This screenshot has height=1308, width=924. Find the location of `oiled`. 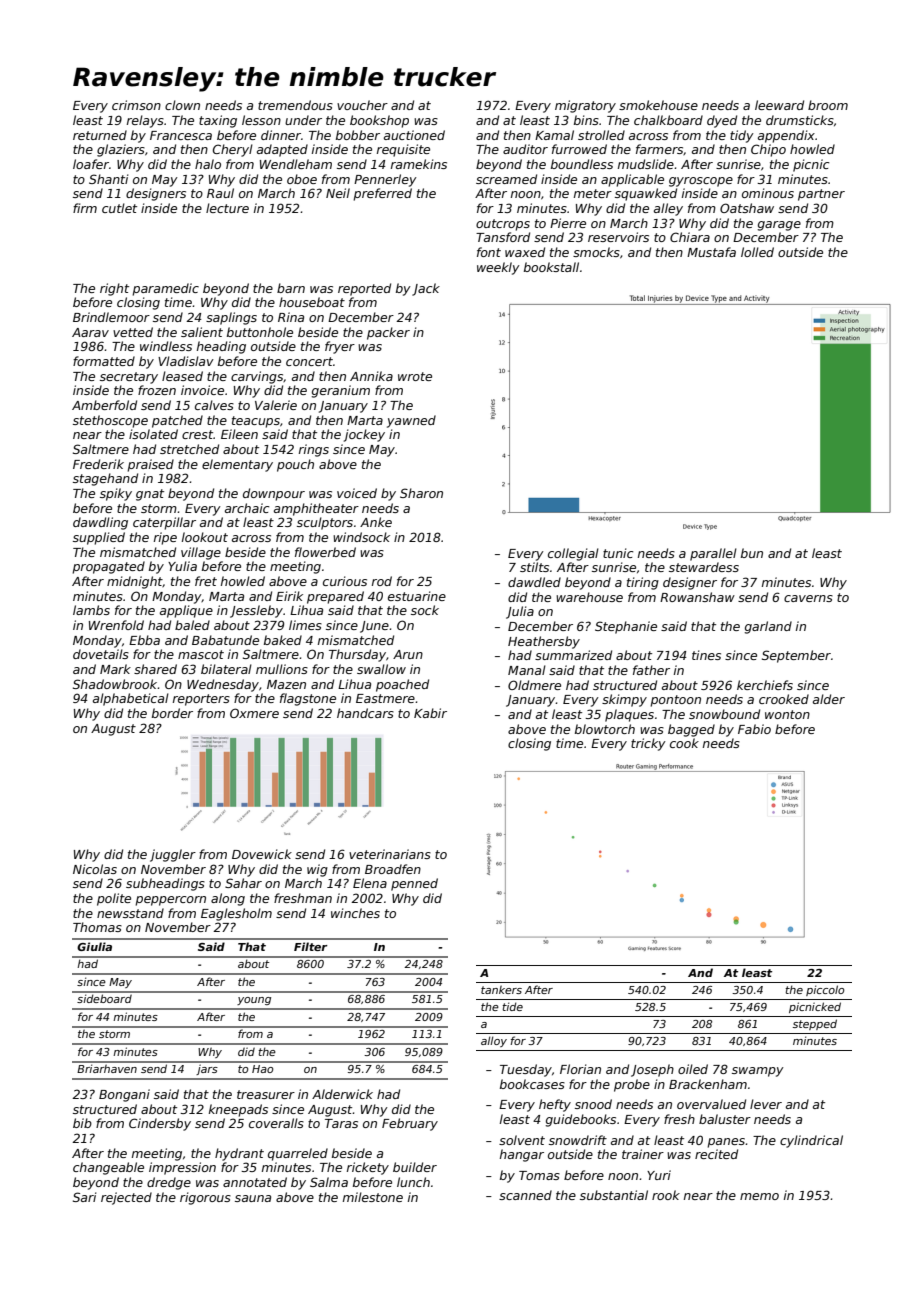

oiled is located at coordinates (693, 1069).
